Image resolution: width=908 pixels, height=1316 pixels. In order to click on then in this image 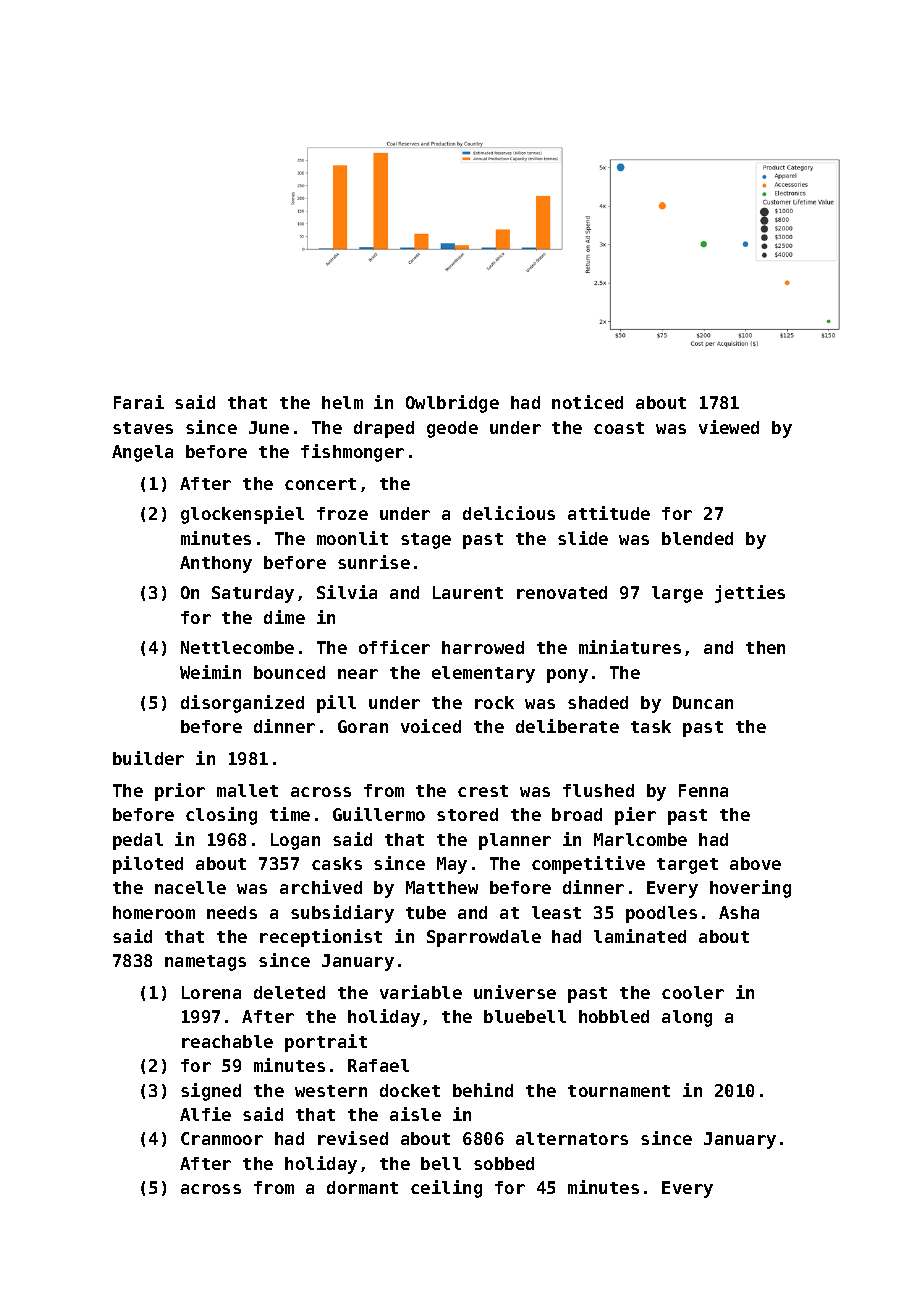, I will do `click(765, 647)`.
